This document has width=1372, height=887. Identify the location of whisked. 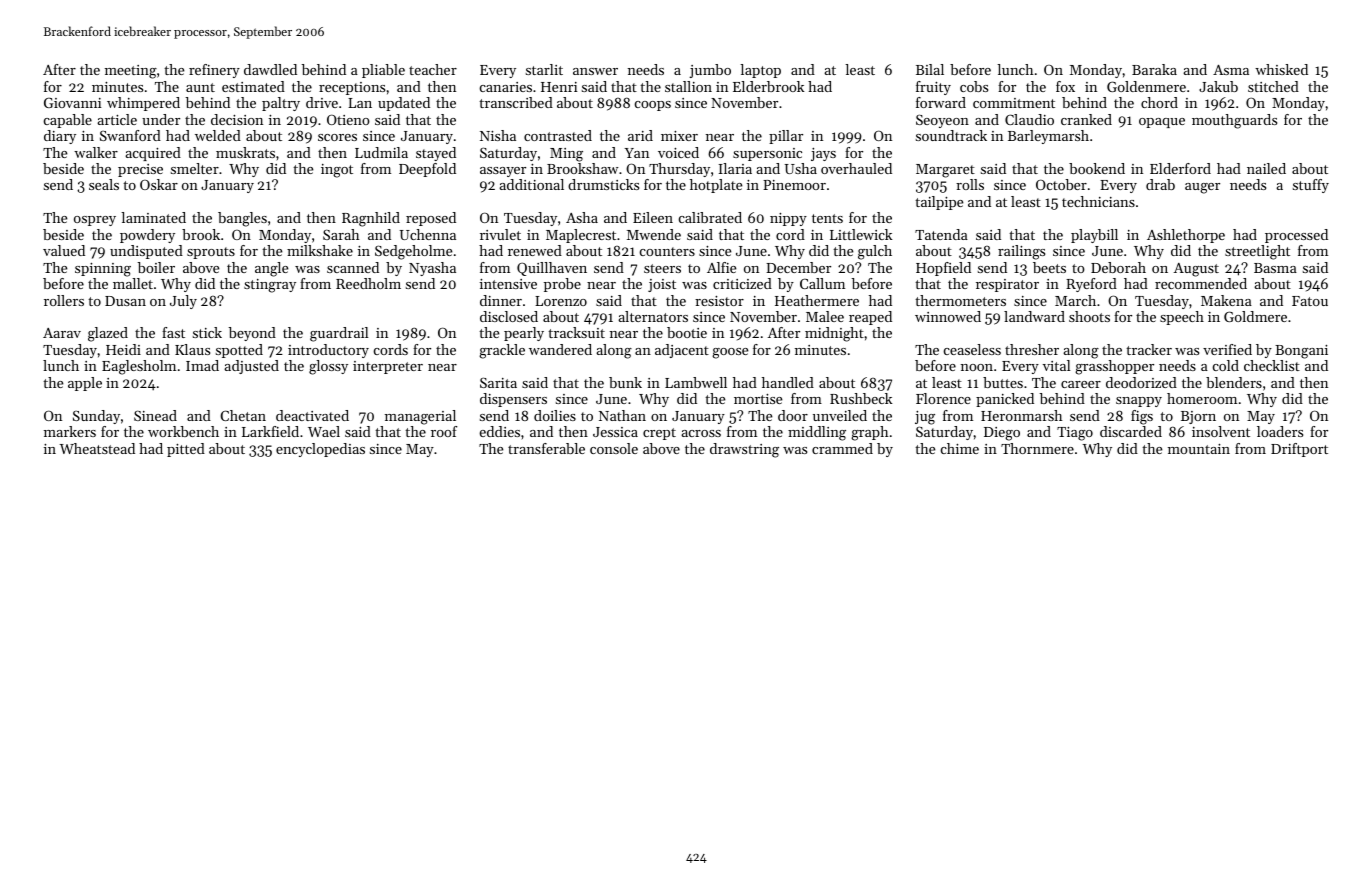
(1281, 69).
